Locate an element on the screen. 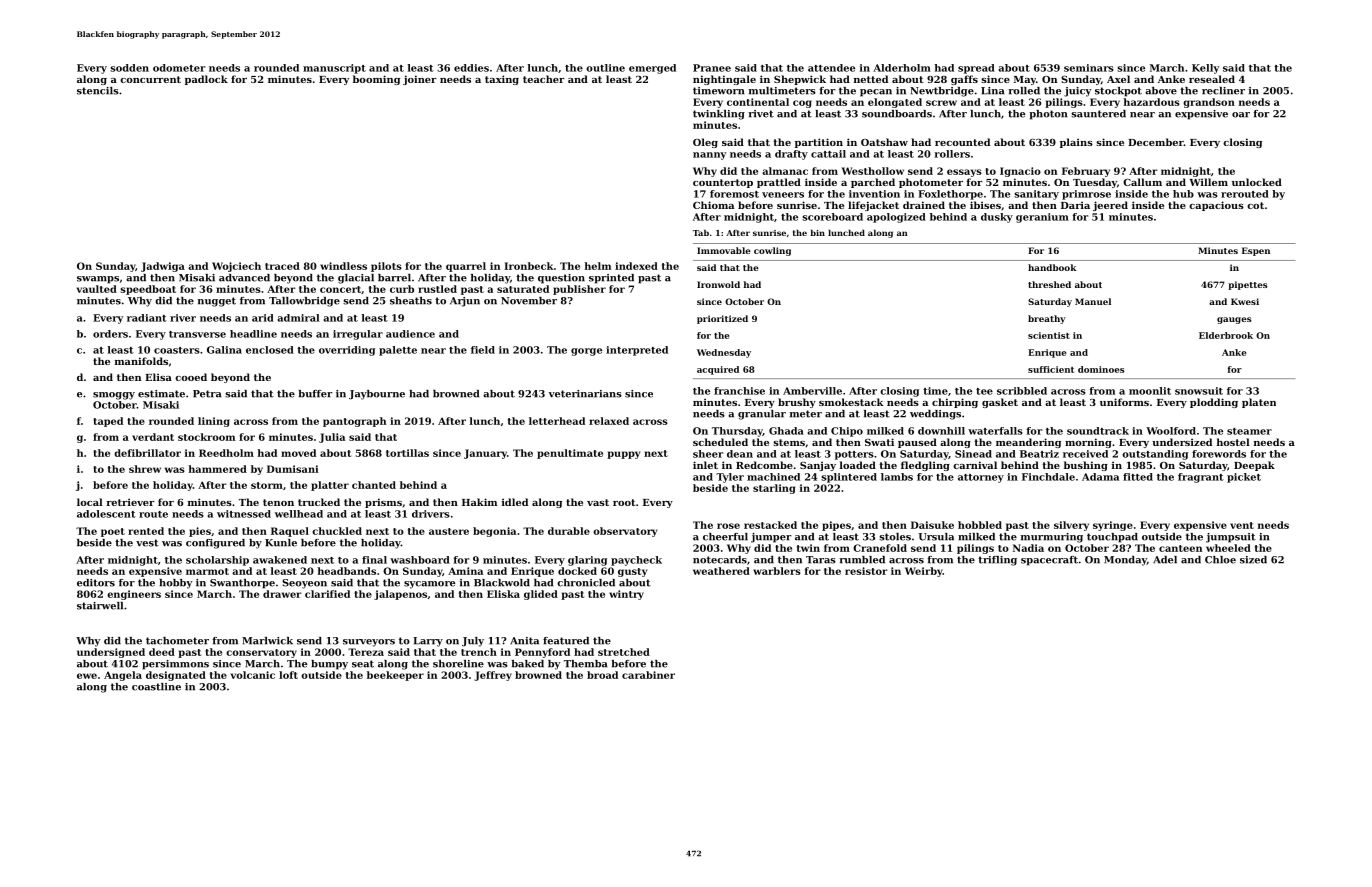 This screenshot has height=887, width=1372. dominoes is located at coordinates (1101, 369).
